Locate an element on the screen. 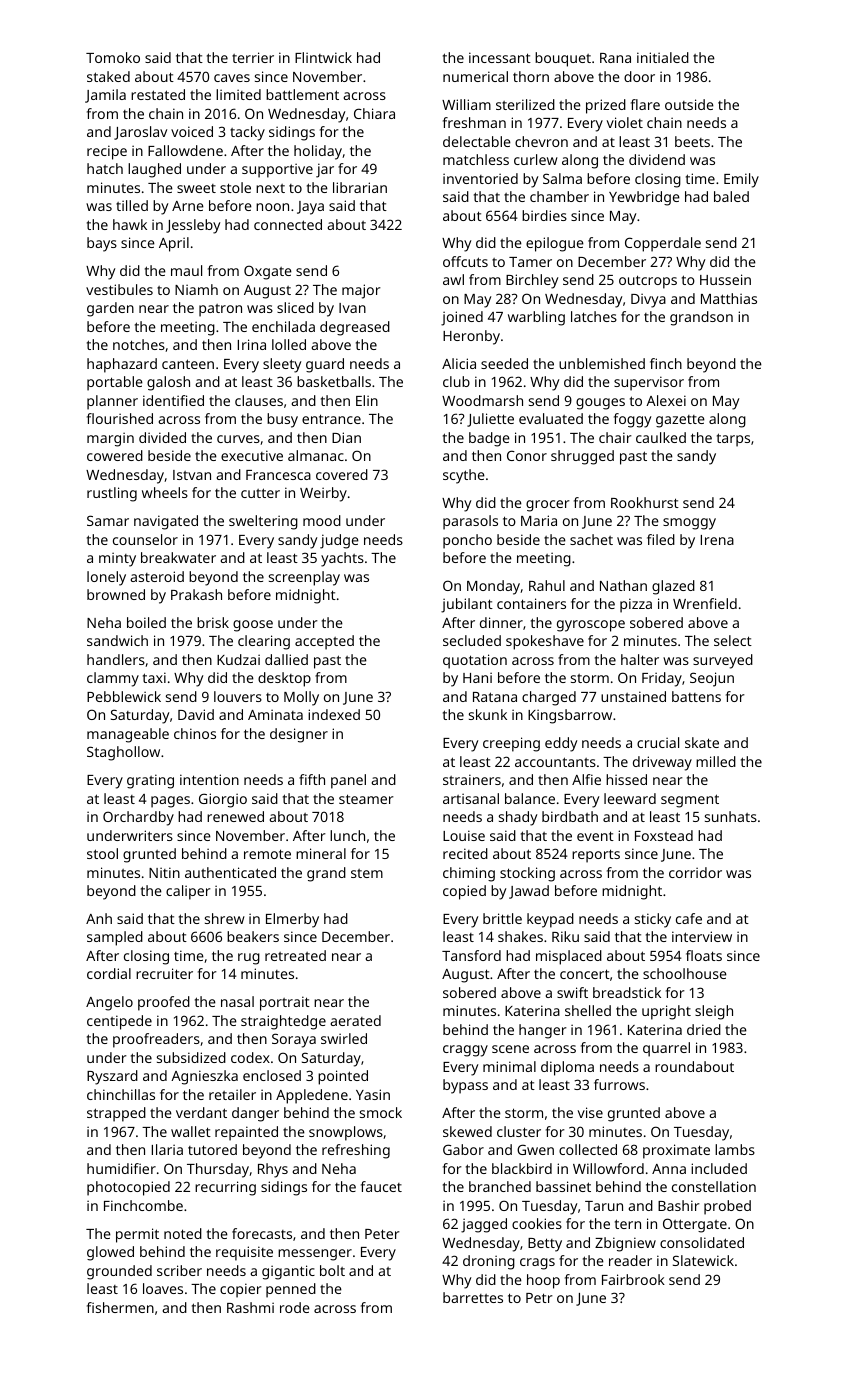  breakwater is located at coordinates (178, 557).
